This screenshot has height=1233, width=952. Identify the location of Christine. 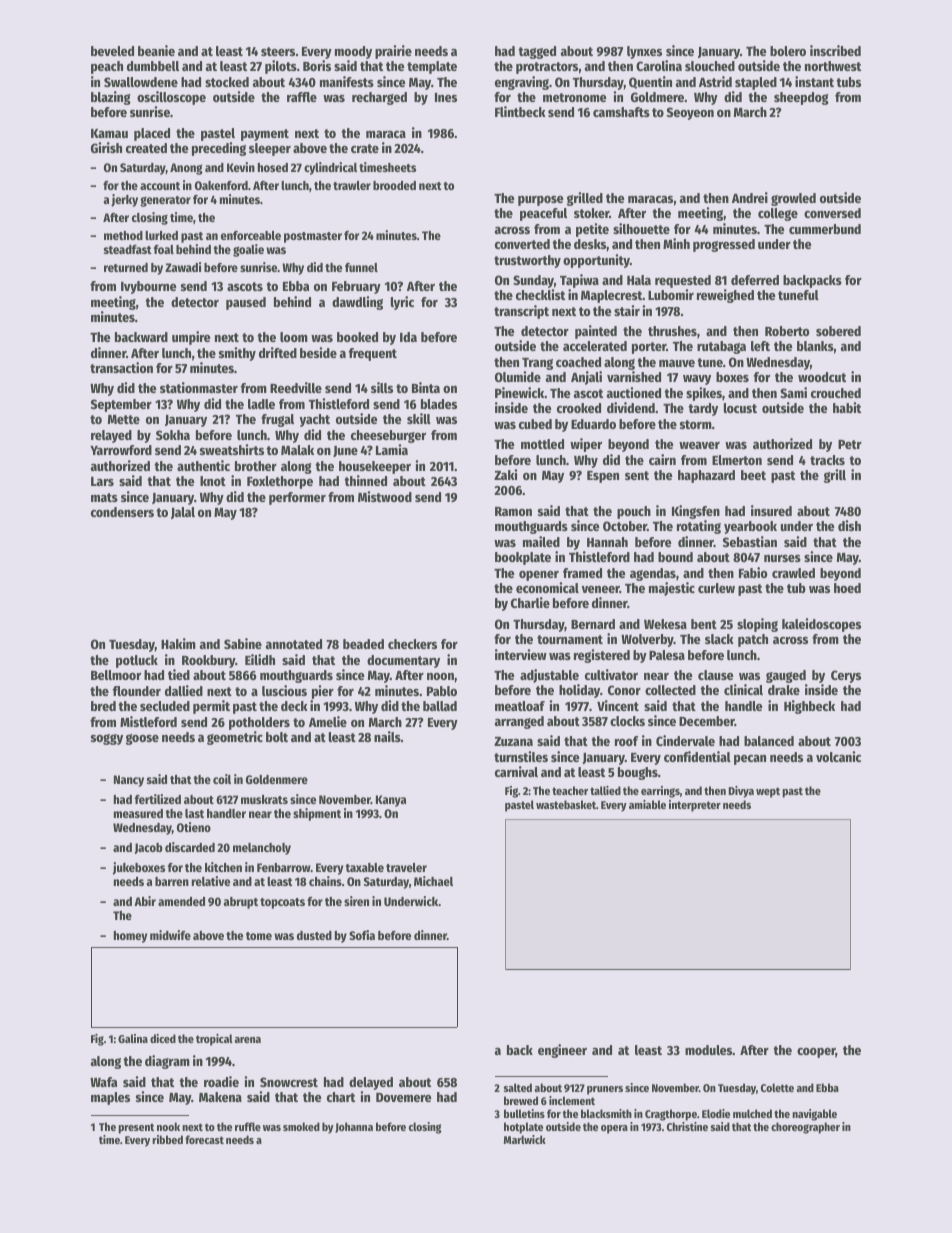
(687, 1126).
